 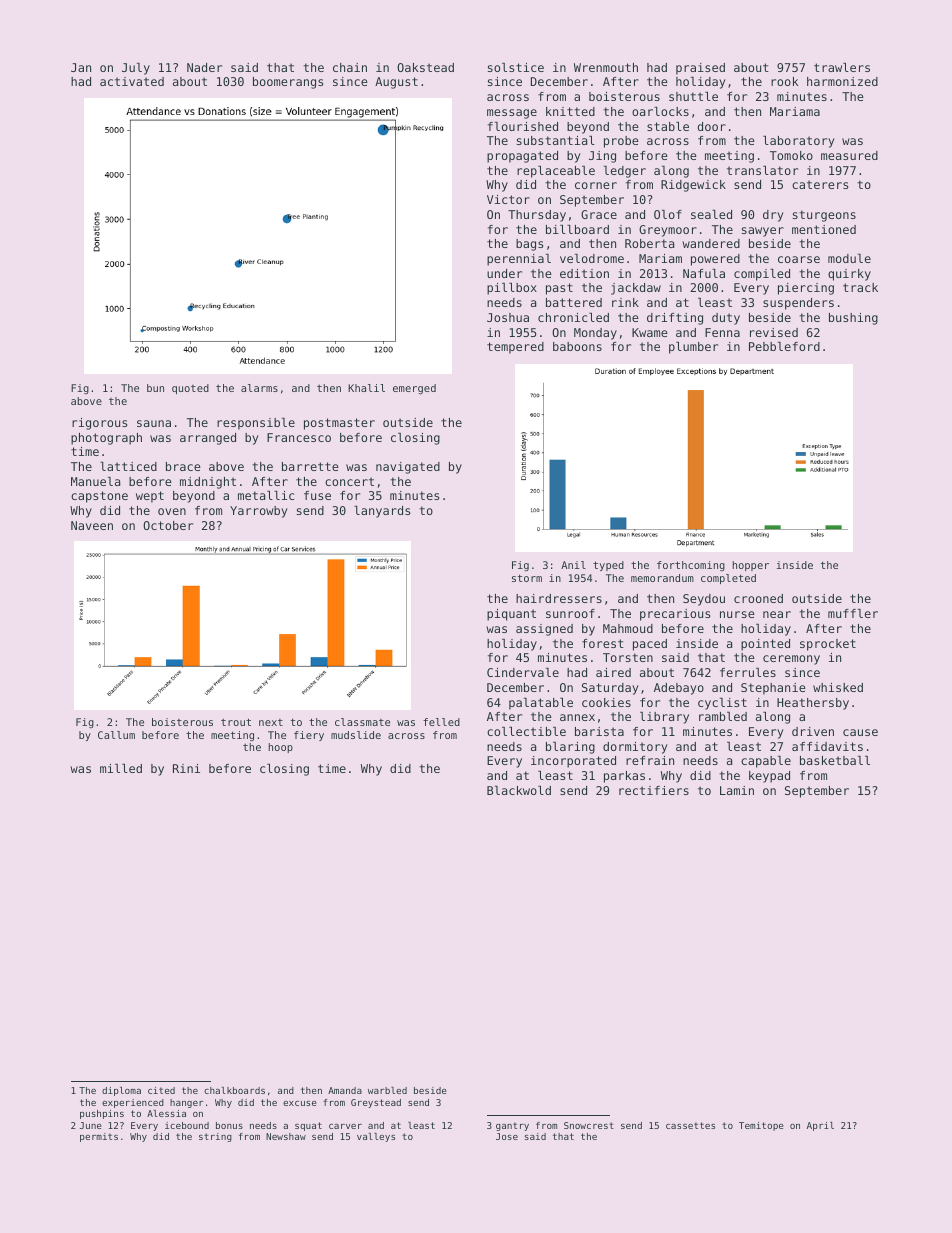 I want to click on Temitope, so click(x=761, y=1126).
